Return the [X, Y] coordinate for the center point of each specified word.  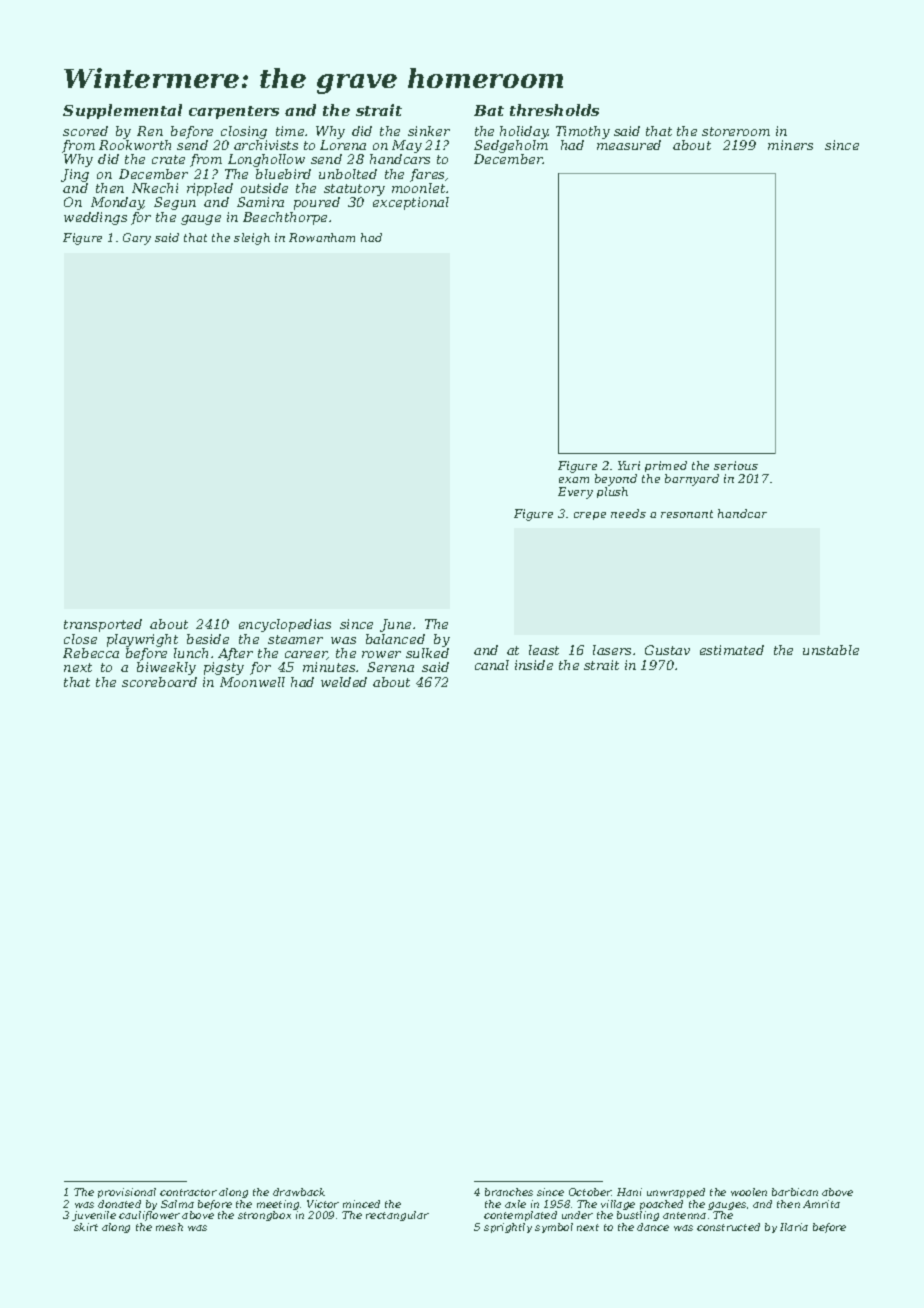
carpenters [234, 112]
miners [790, 145]
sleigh [252, 239]
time [290, 131]
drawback [299, 1192]
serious [736, 465]
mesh [169, 1227]
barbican [795, 1192]
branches [509, 1192]
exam [574, 480]
